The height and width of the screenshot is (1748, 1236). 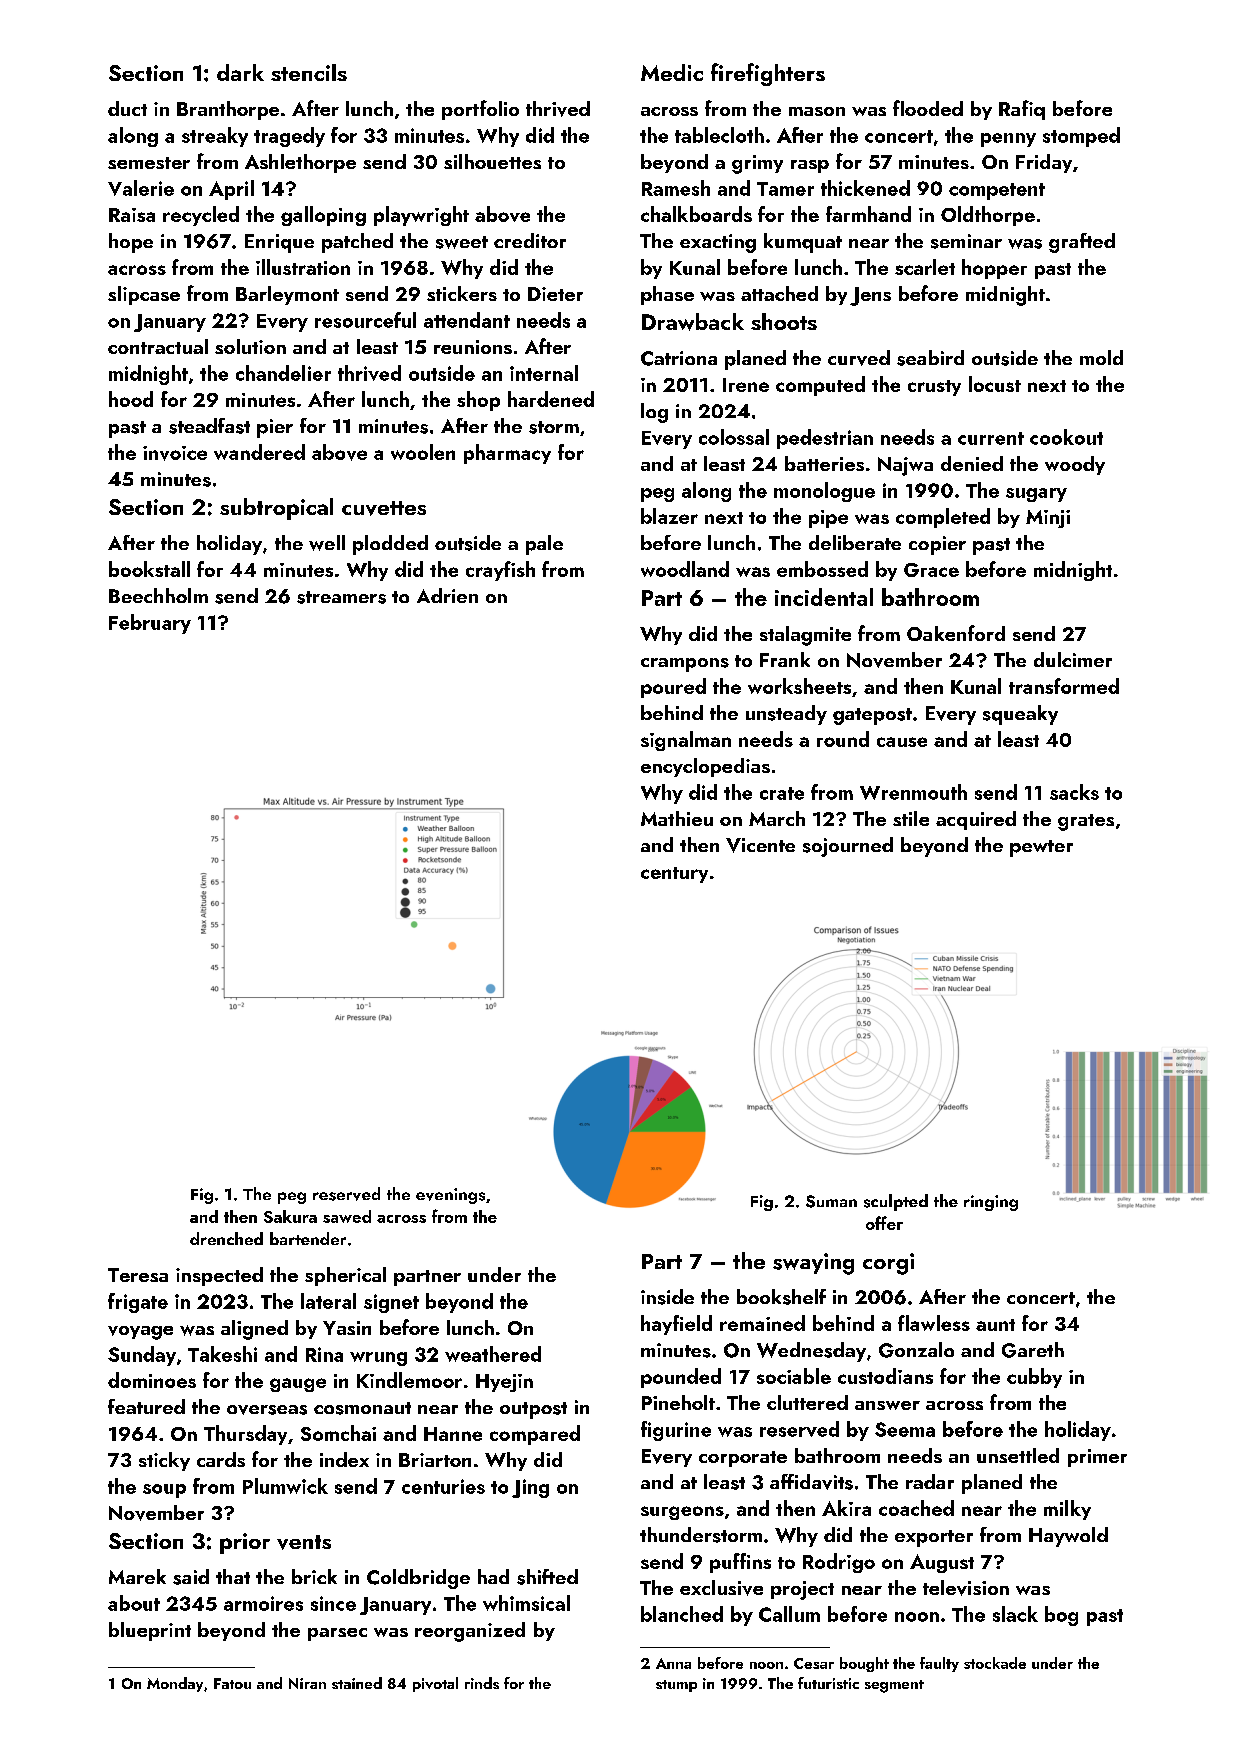 What do you see at coordinates (676, 1686) in the screenshot?
I see `stump` at bounding box center [676, 1686].
